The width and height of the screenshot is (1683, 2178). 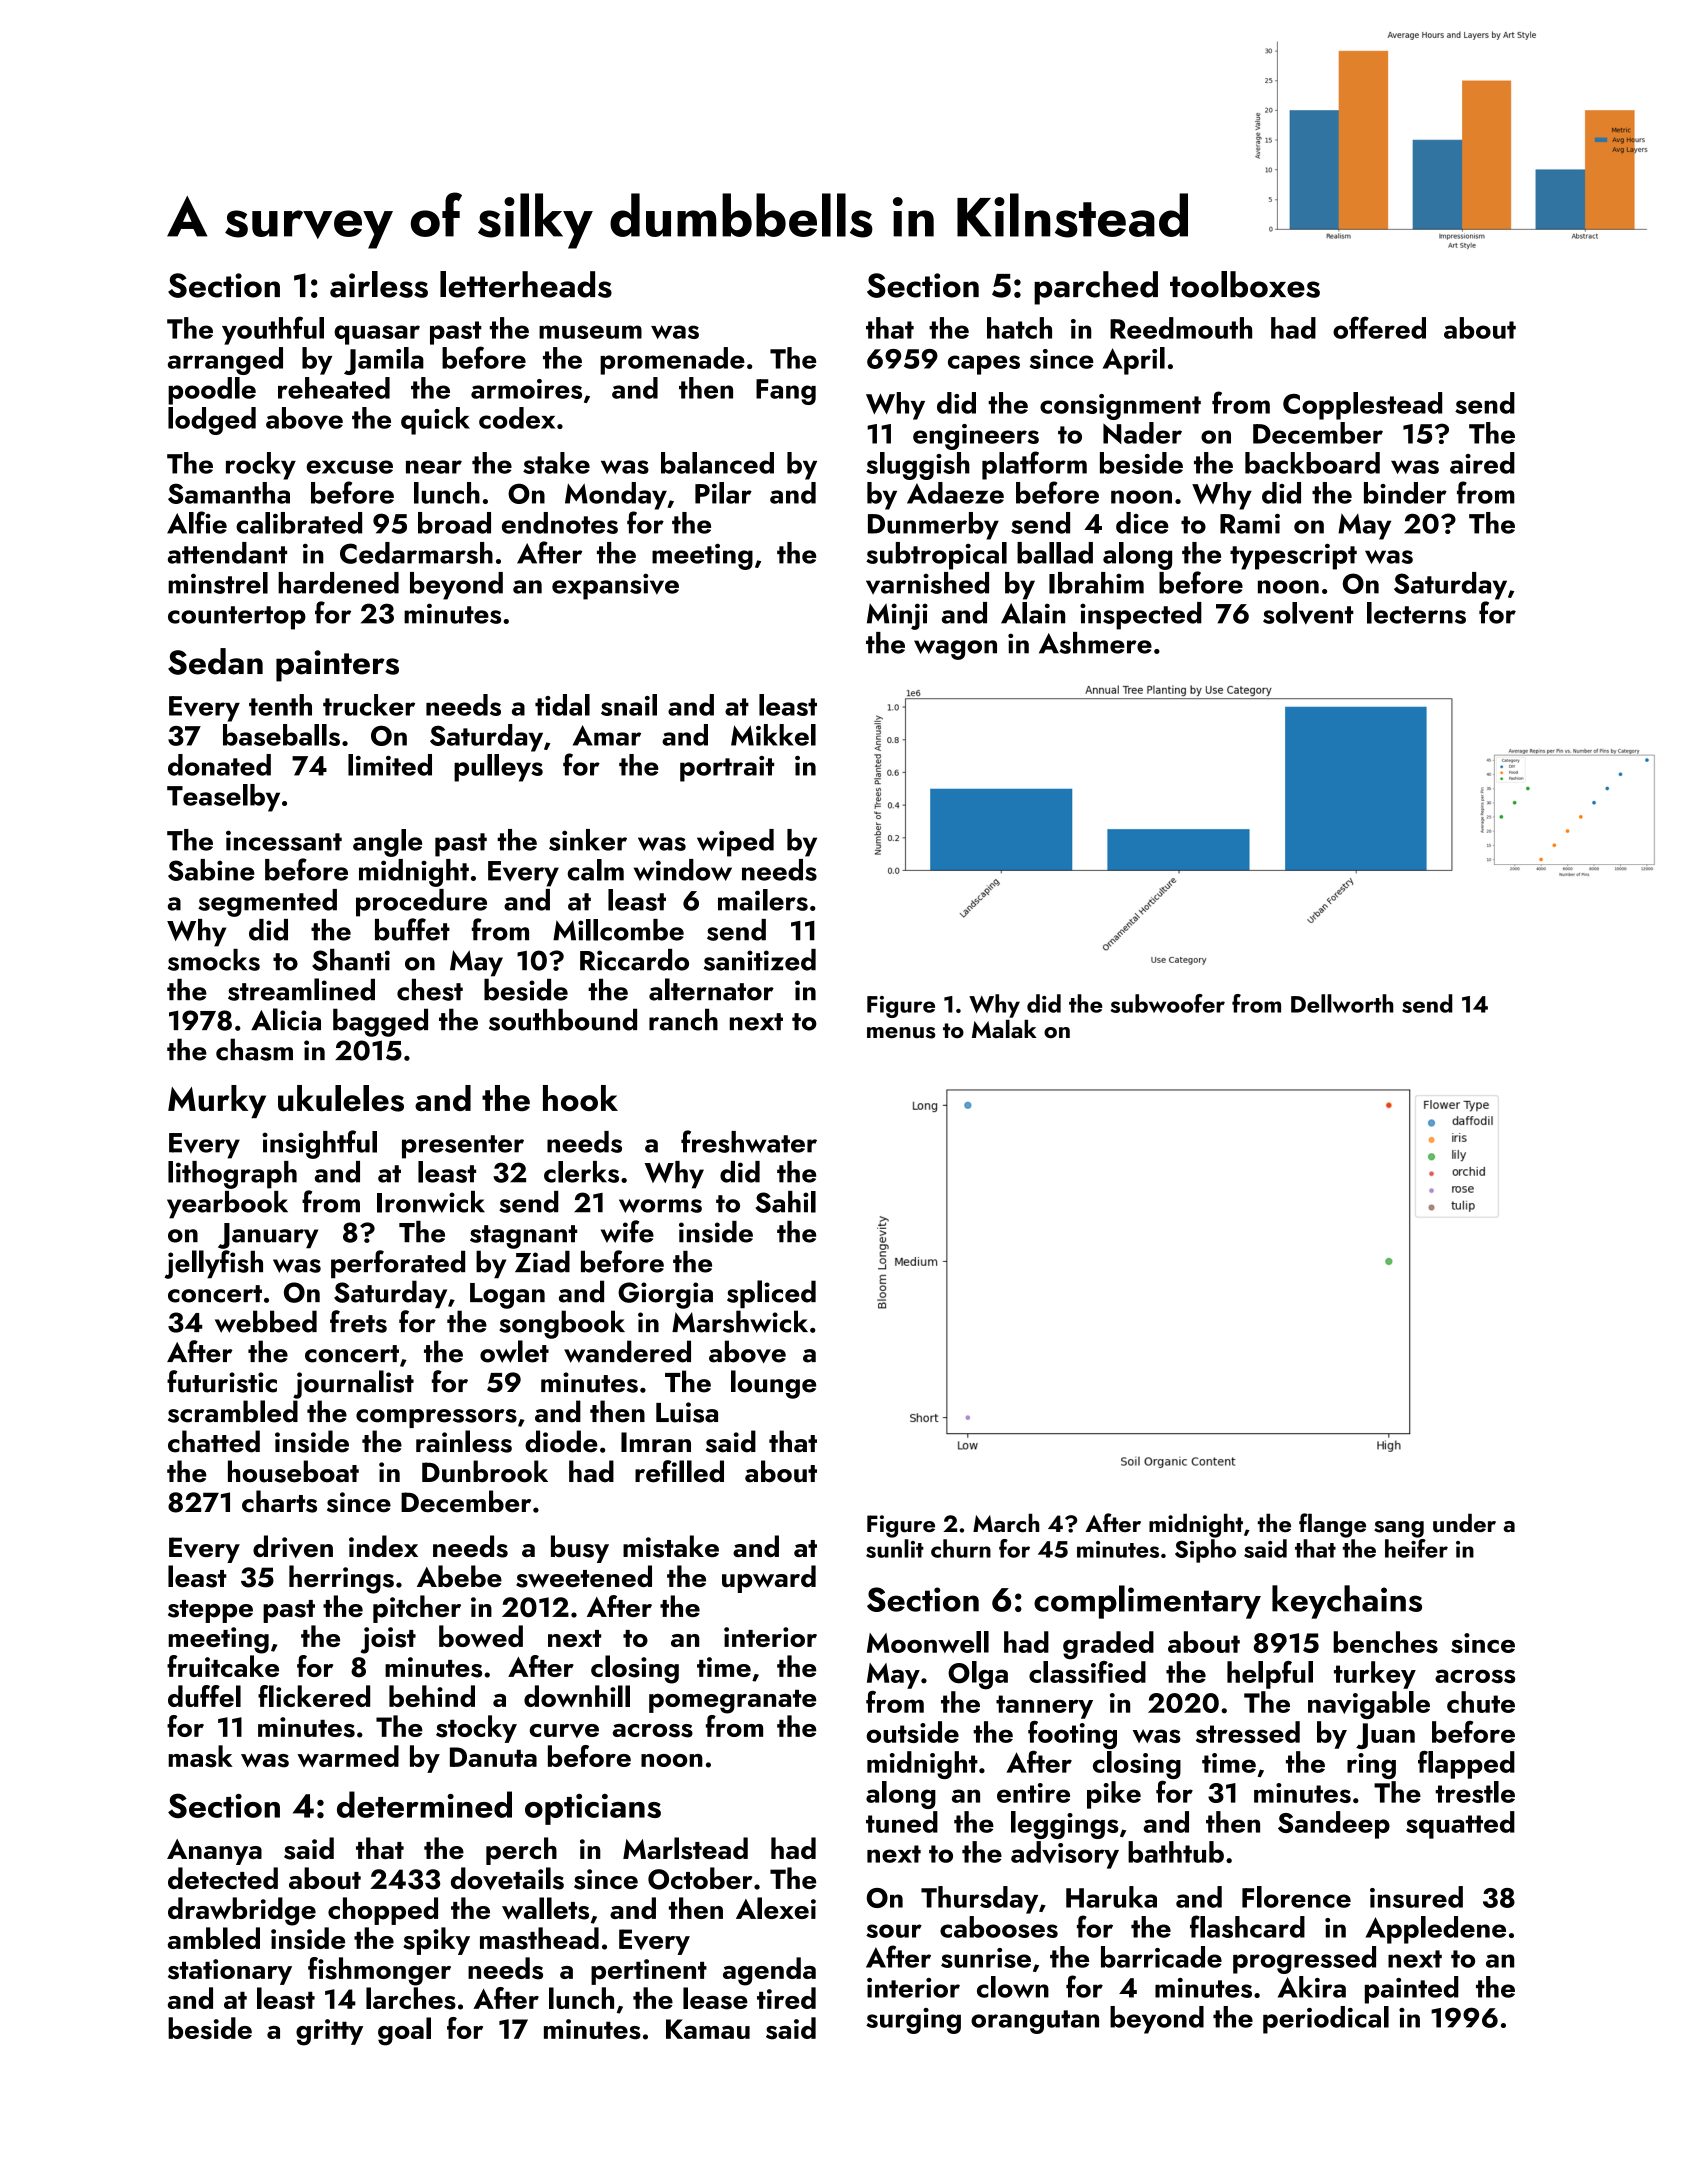 What do you see at coordinates (267, 903) in the screenshot?
I see `segmented` at bounding box center [267, 903].
